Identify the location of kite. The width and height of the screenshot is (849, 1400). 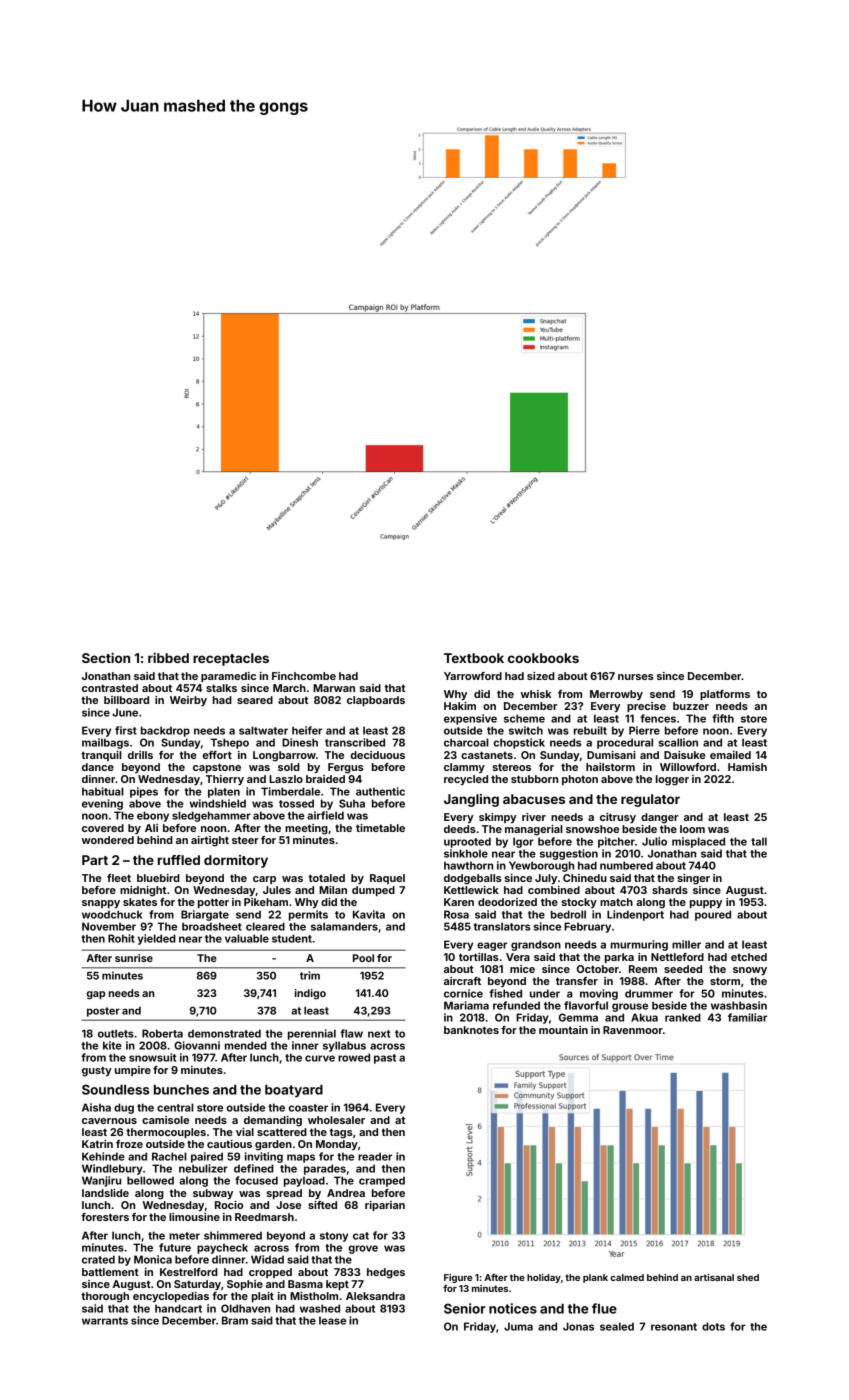
(112, 1045).
